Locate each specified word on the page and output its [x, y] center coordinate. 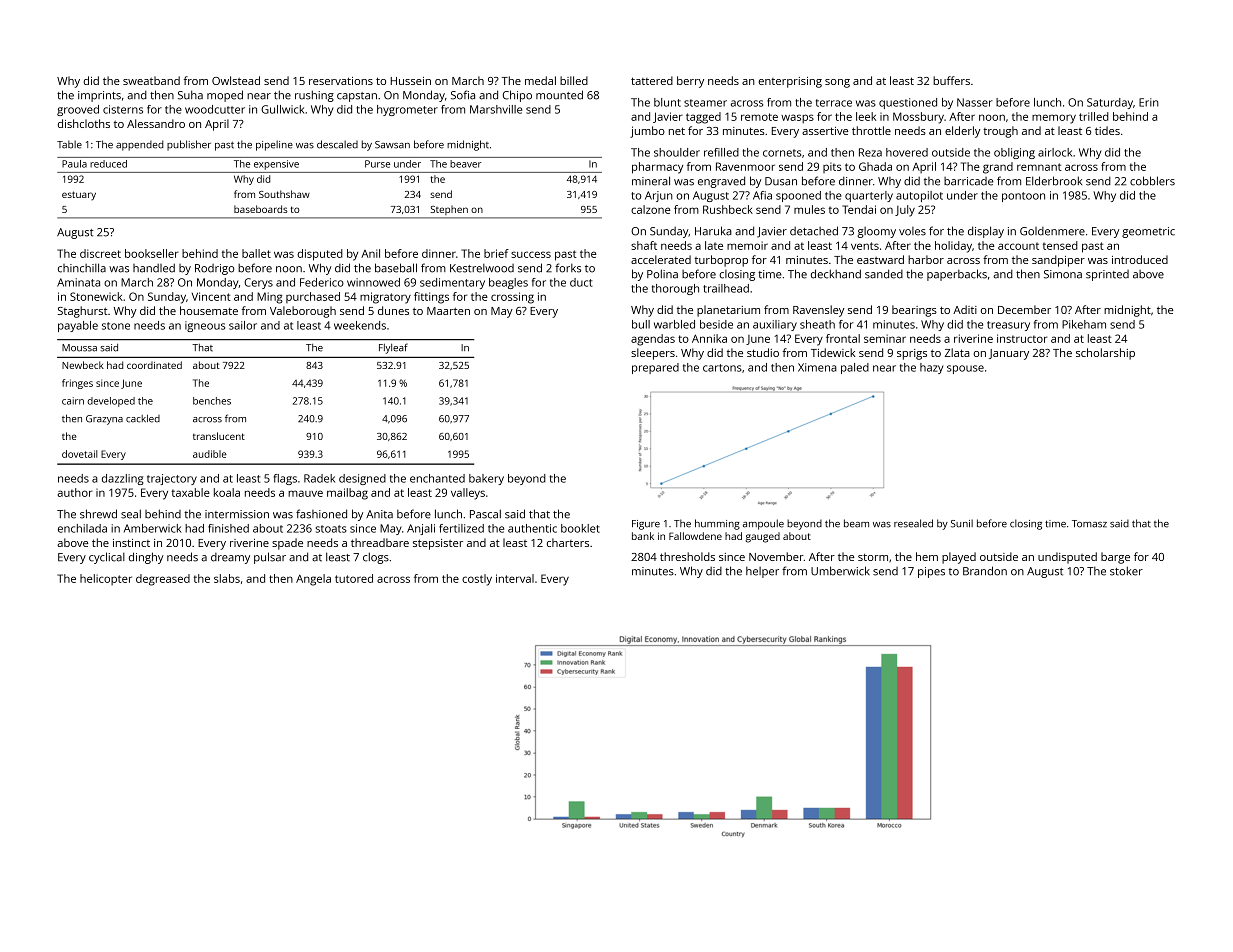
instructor [1022, 338]
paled [855, 368]
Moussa [79, 348]
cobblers [1152, 181]
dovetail [80, 454]
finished [228, 528]
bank [643, 536]
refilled [721, 152]
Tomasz [1089, 524]
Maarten [448, 311]
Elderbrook [1054, 181]
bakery [486, 479]
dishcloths [84, 123]
